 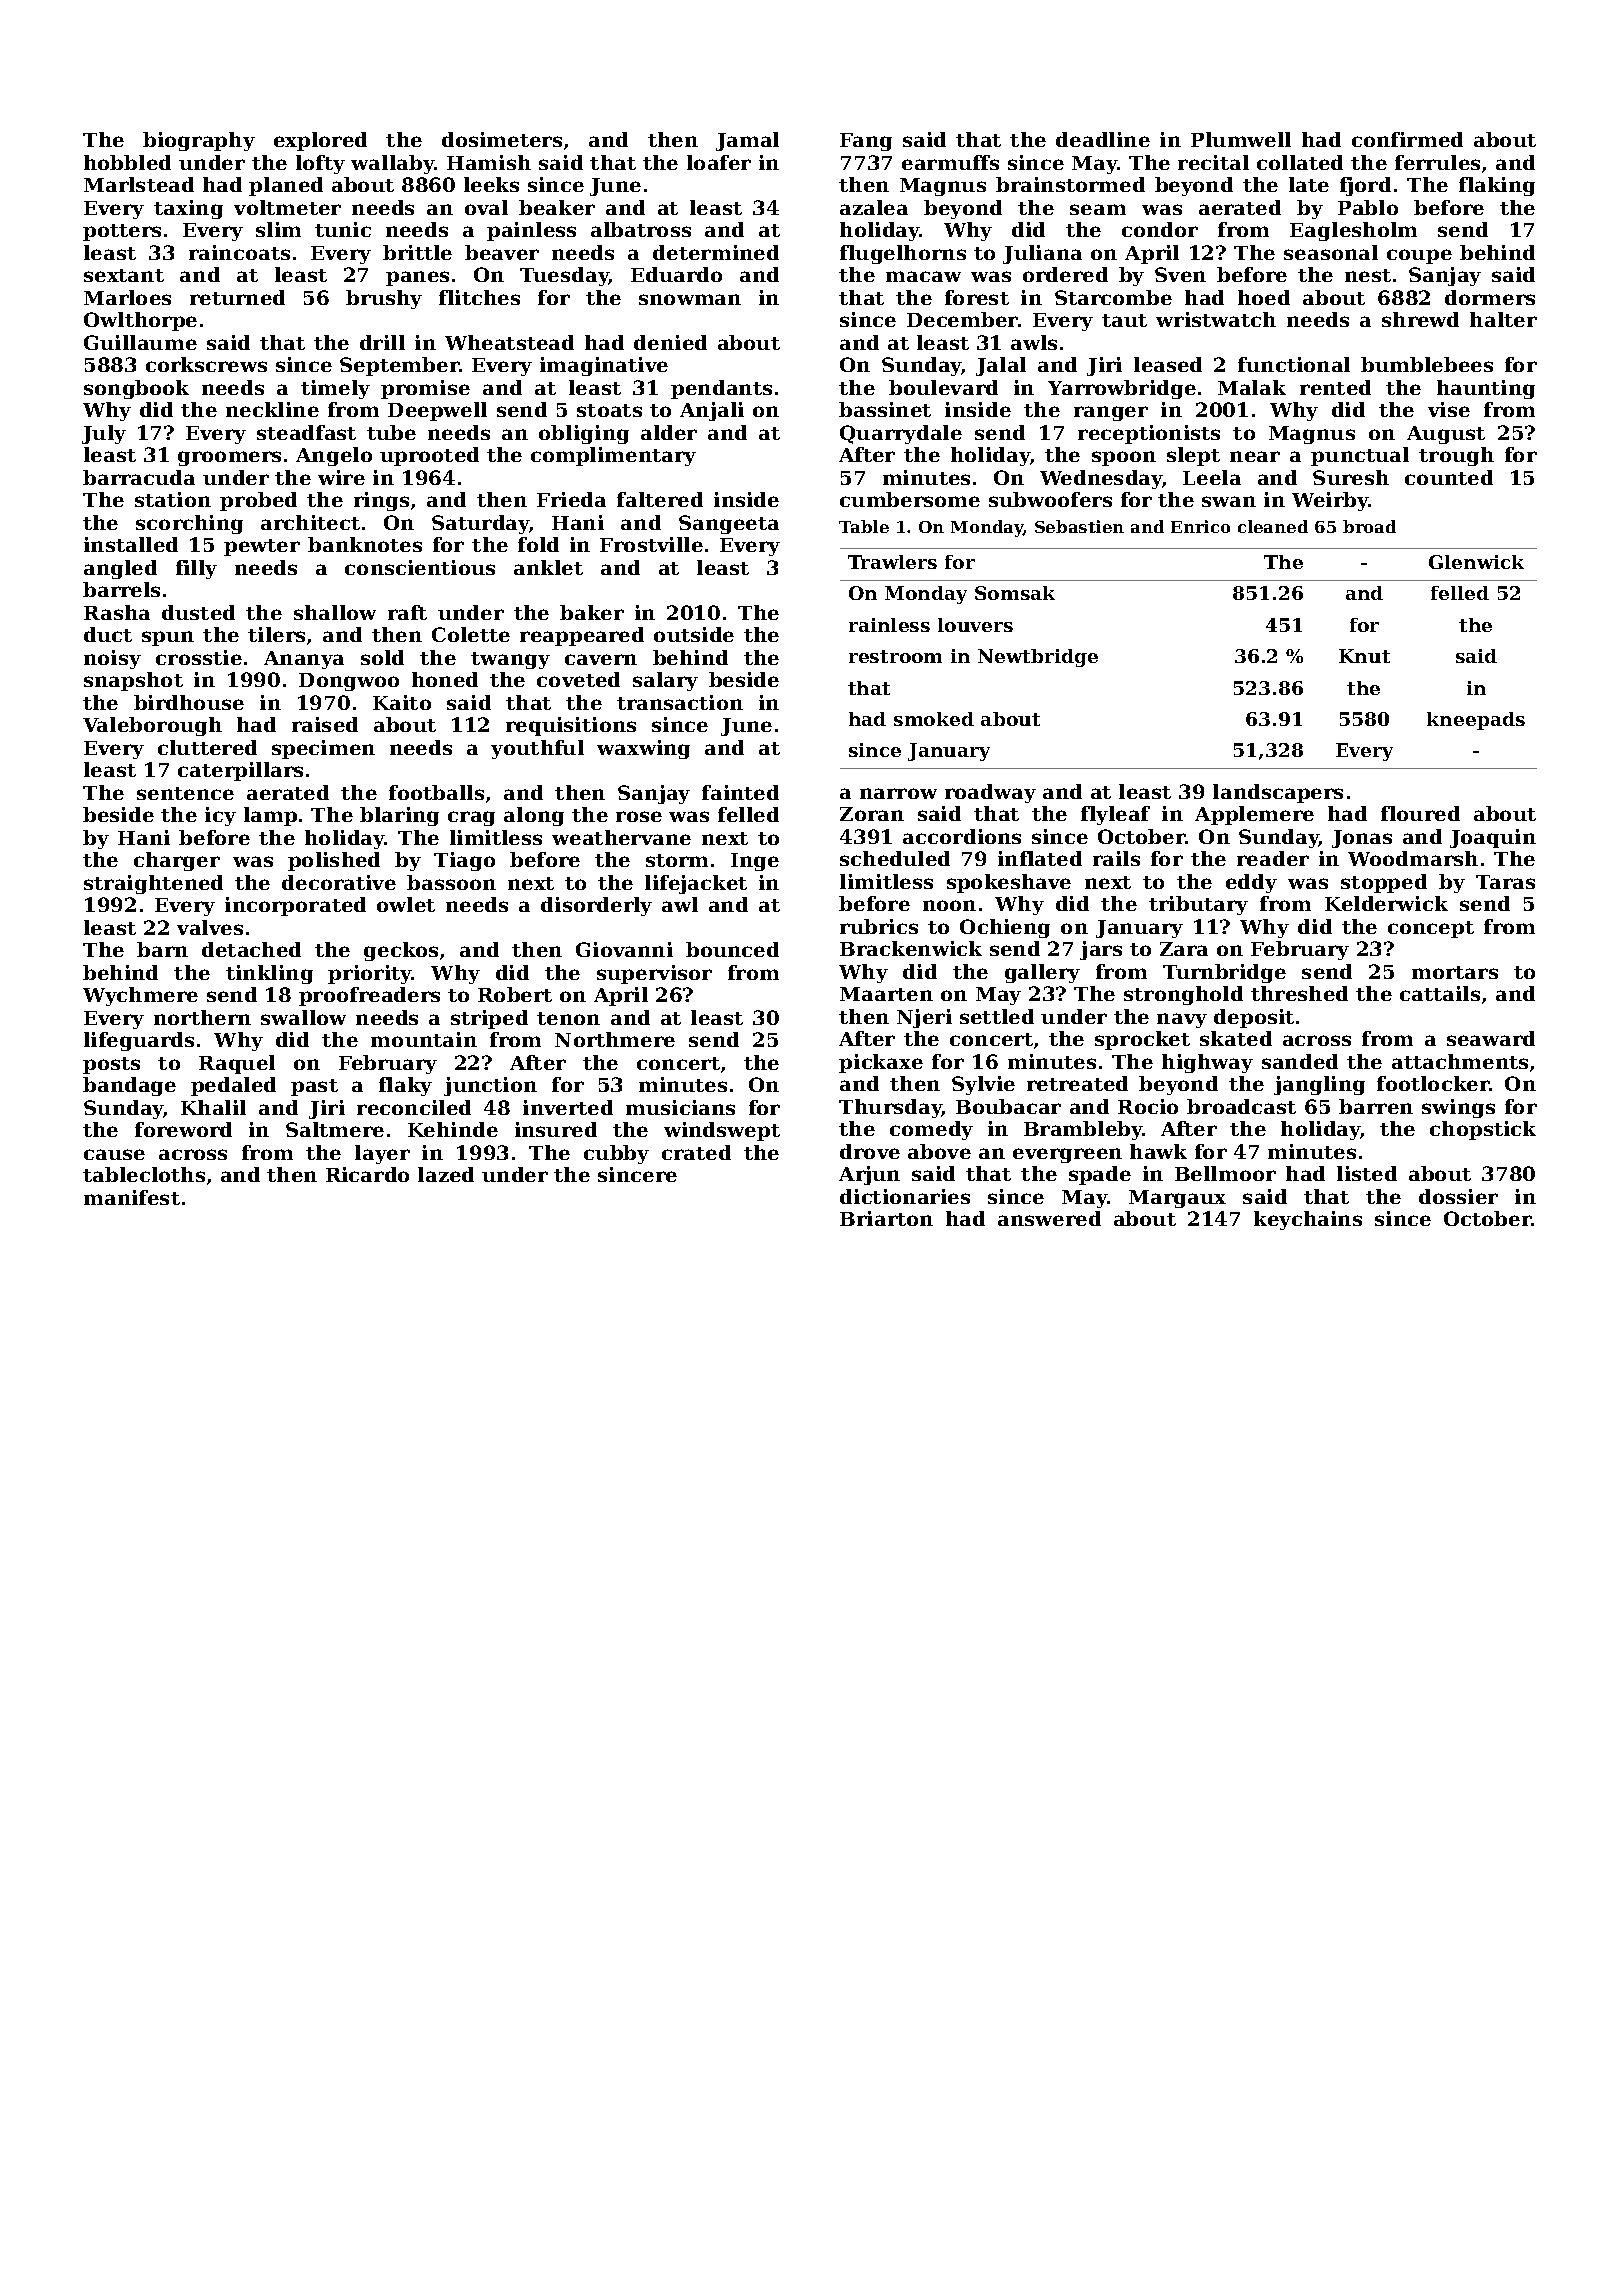 What do you see at coordinates (173, 499) in the screenshot?
I see `station` at bounding box center [173, 499].
